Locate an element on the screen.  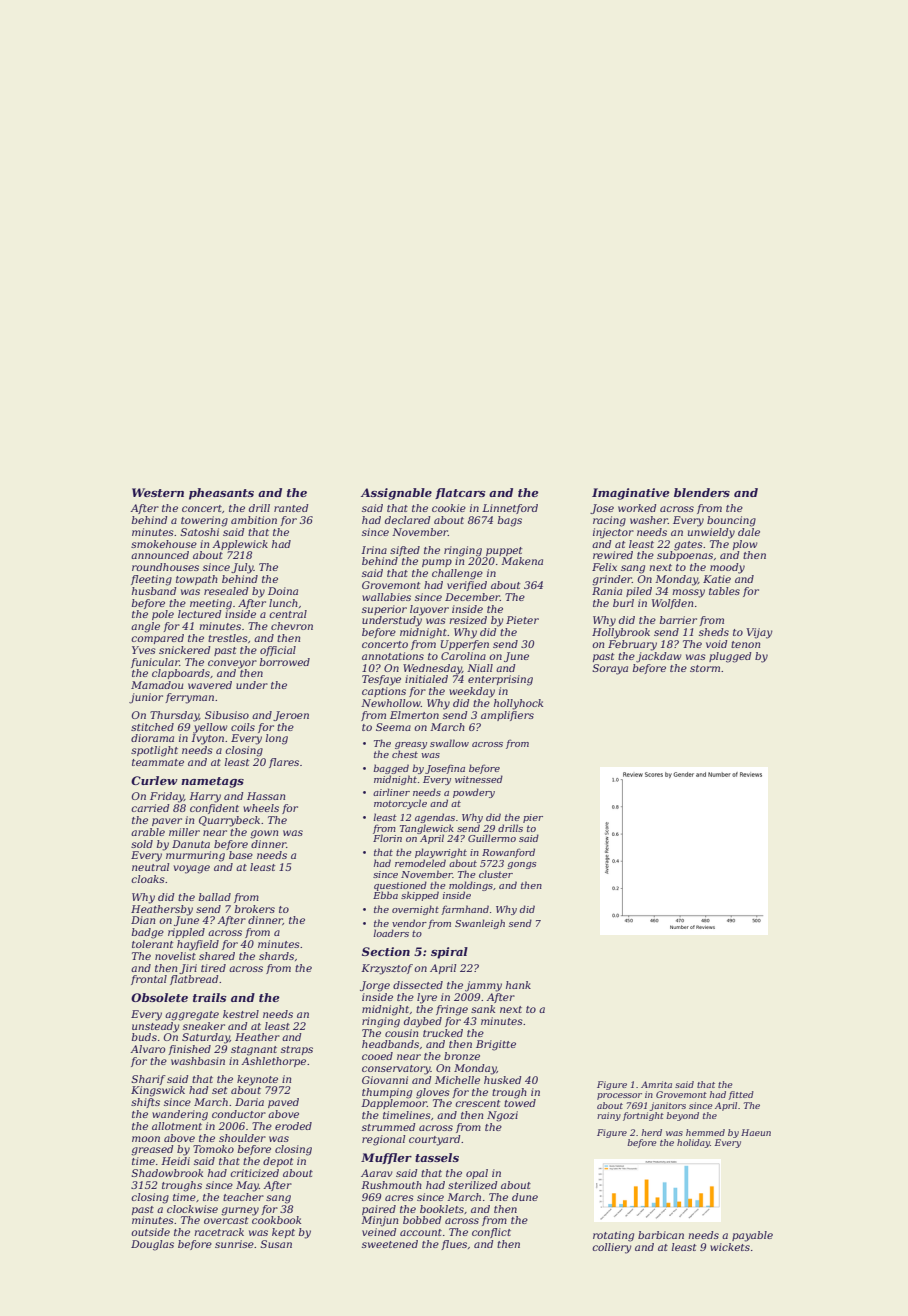
Irina is located at coordinates (374, 550).
